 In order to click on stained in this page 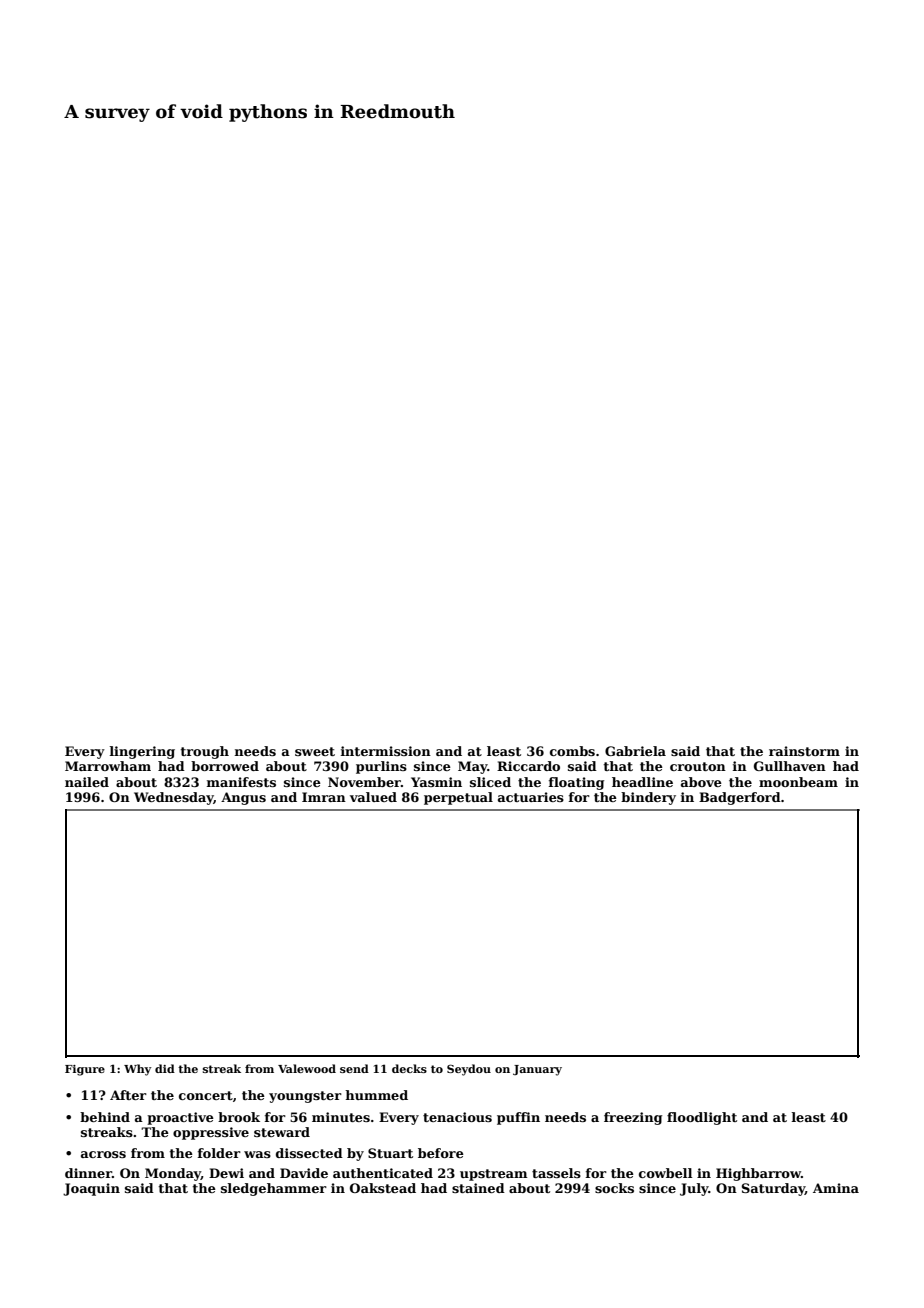, I will do `click(478, 1188)`.
